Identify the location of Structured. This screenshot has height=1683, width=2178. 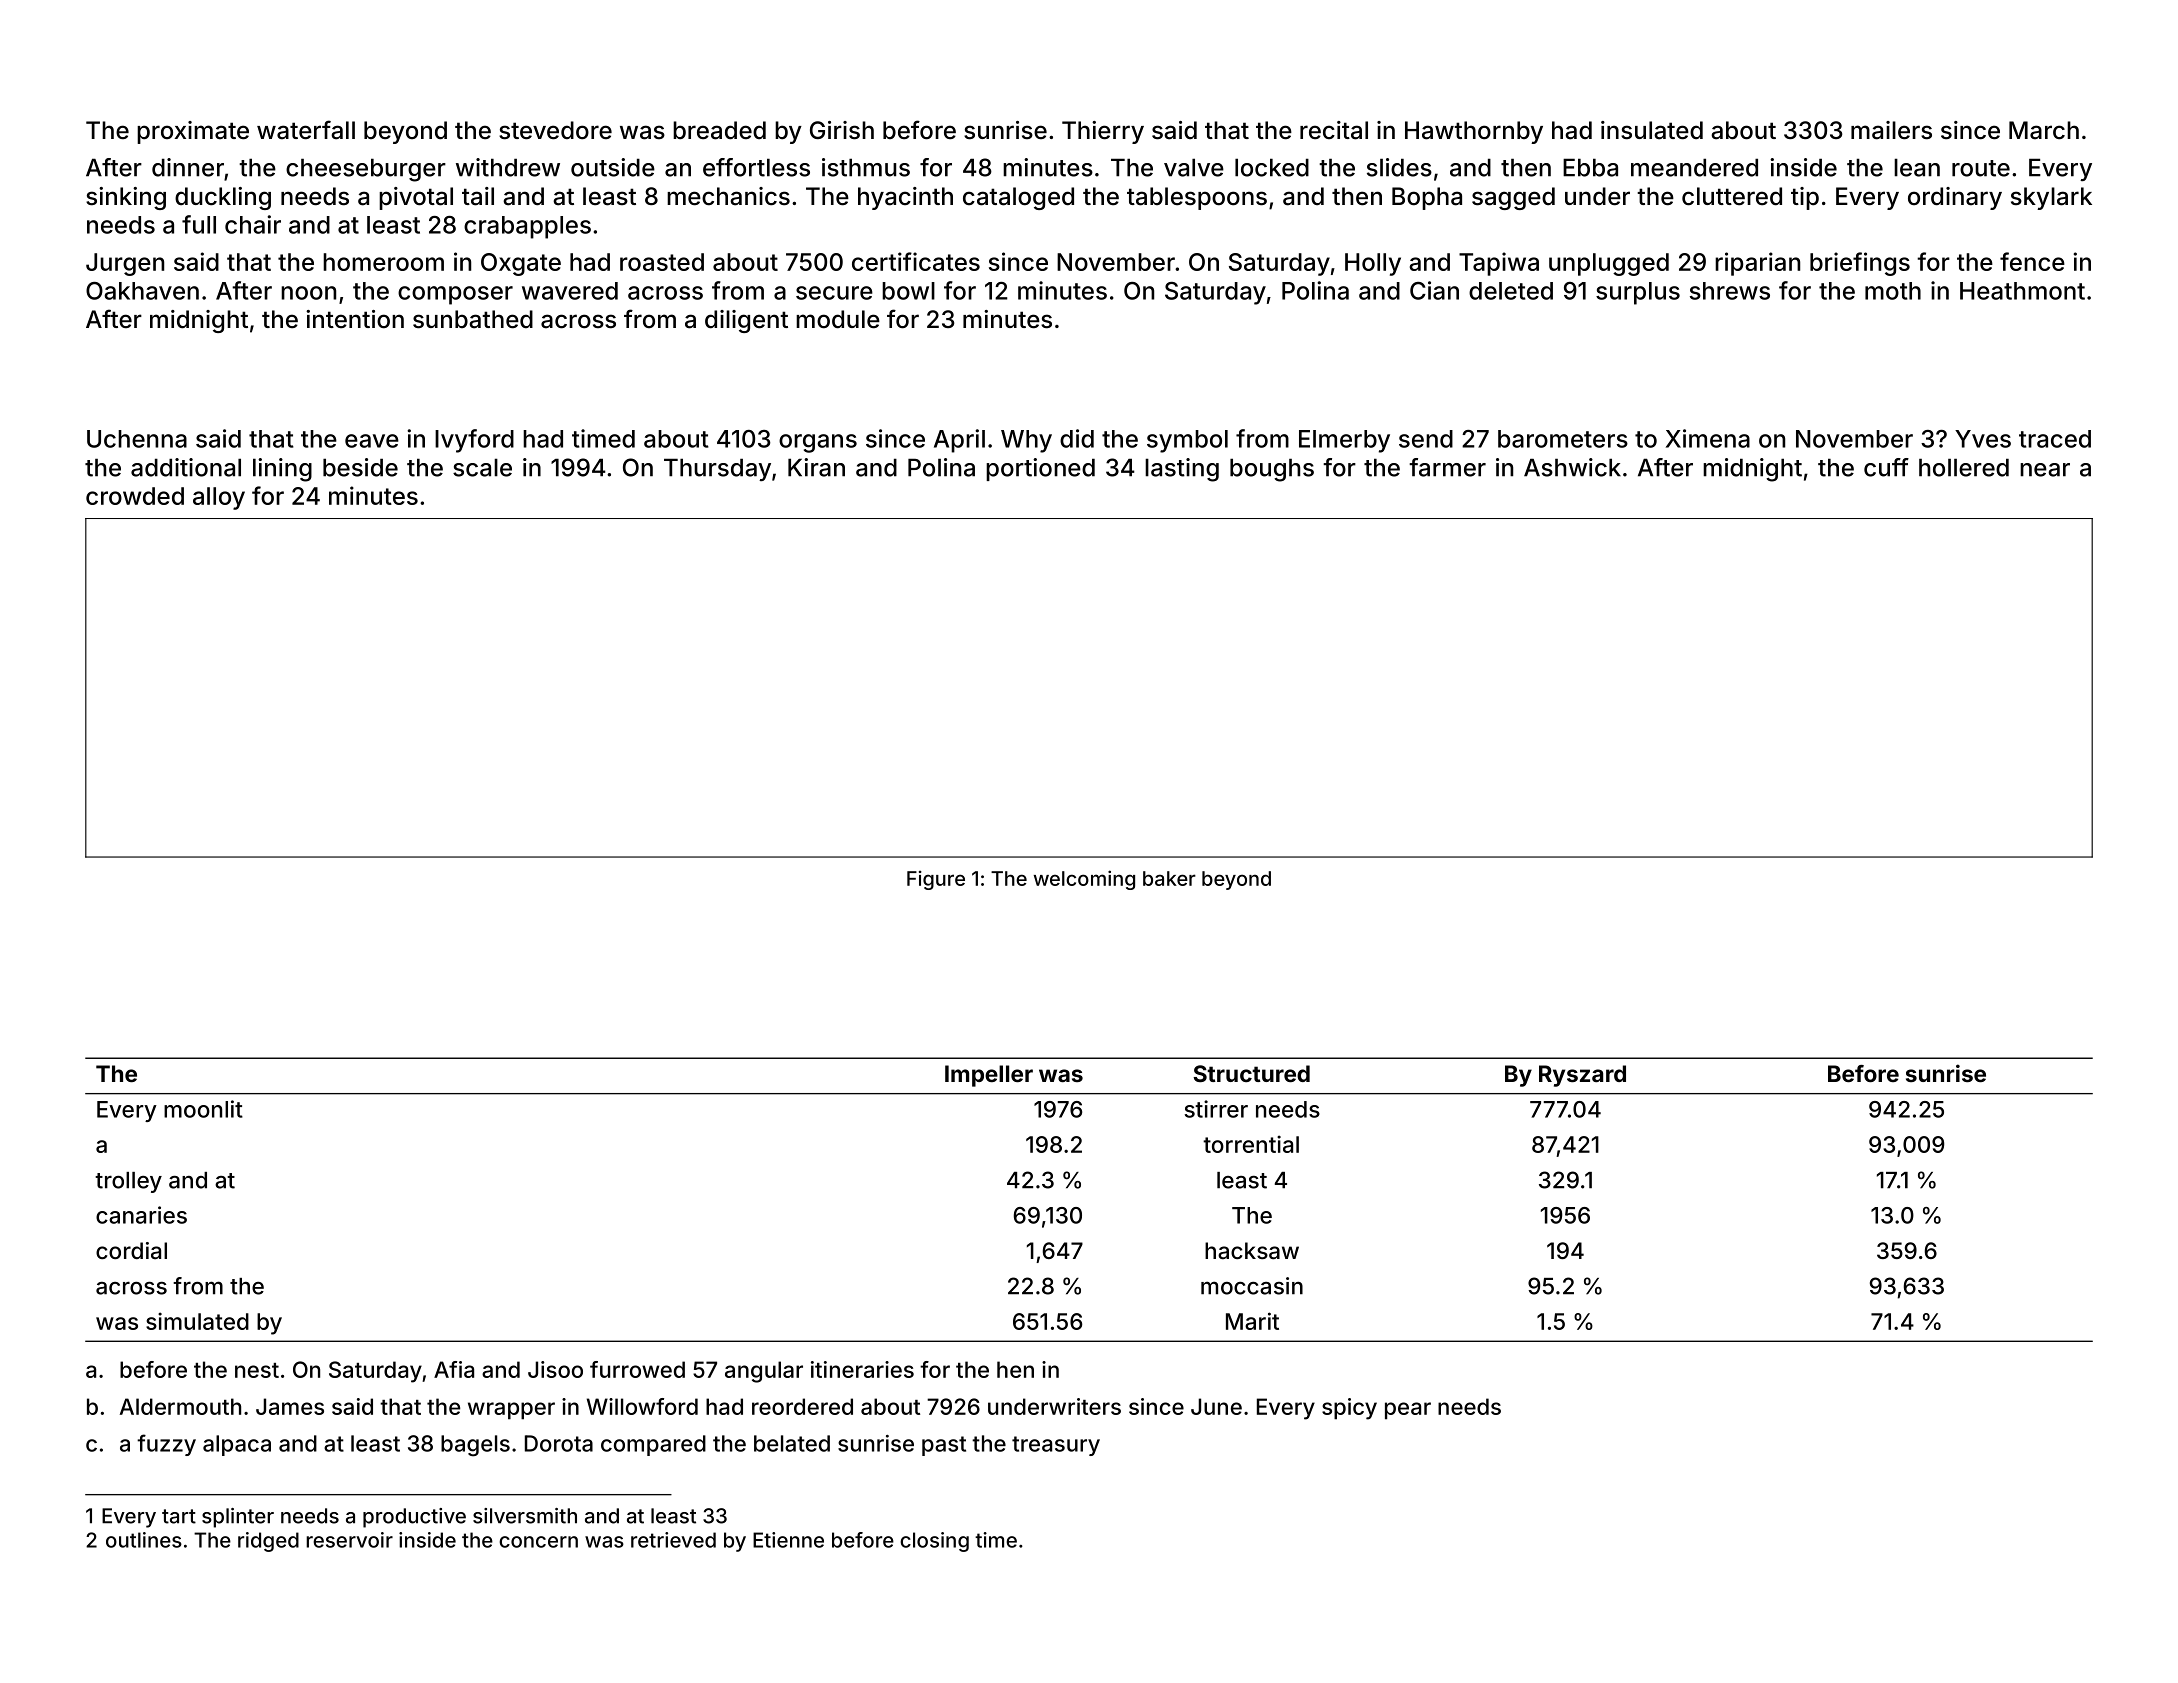
(1251, 1073).
